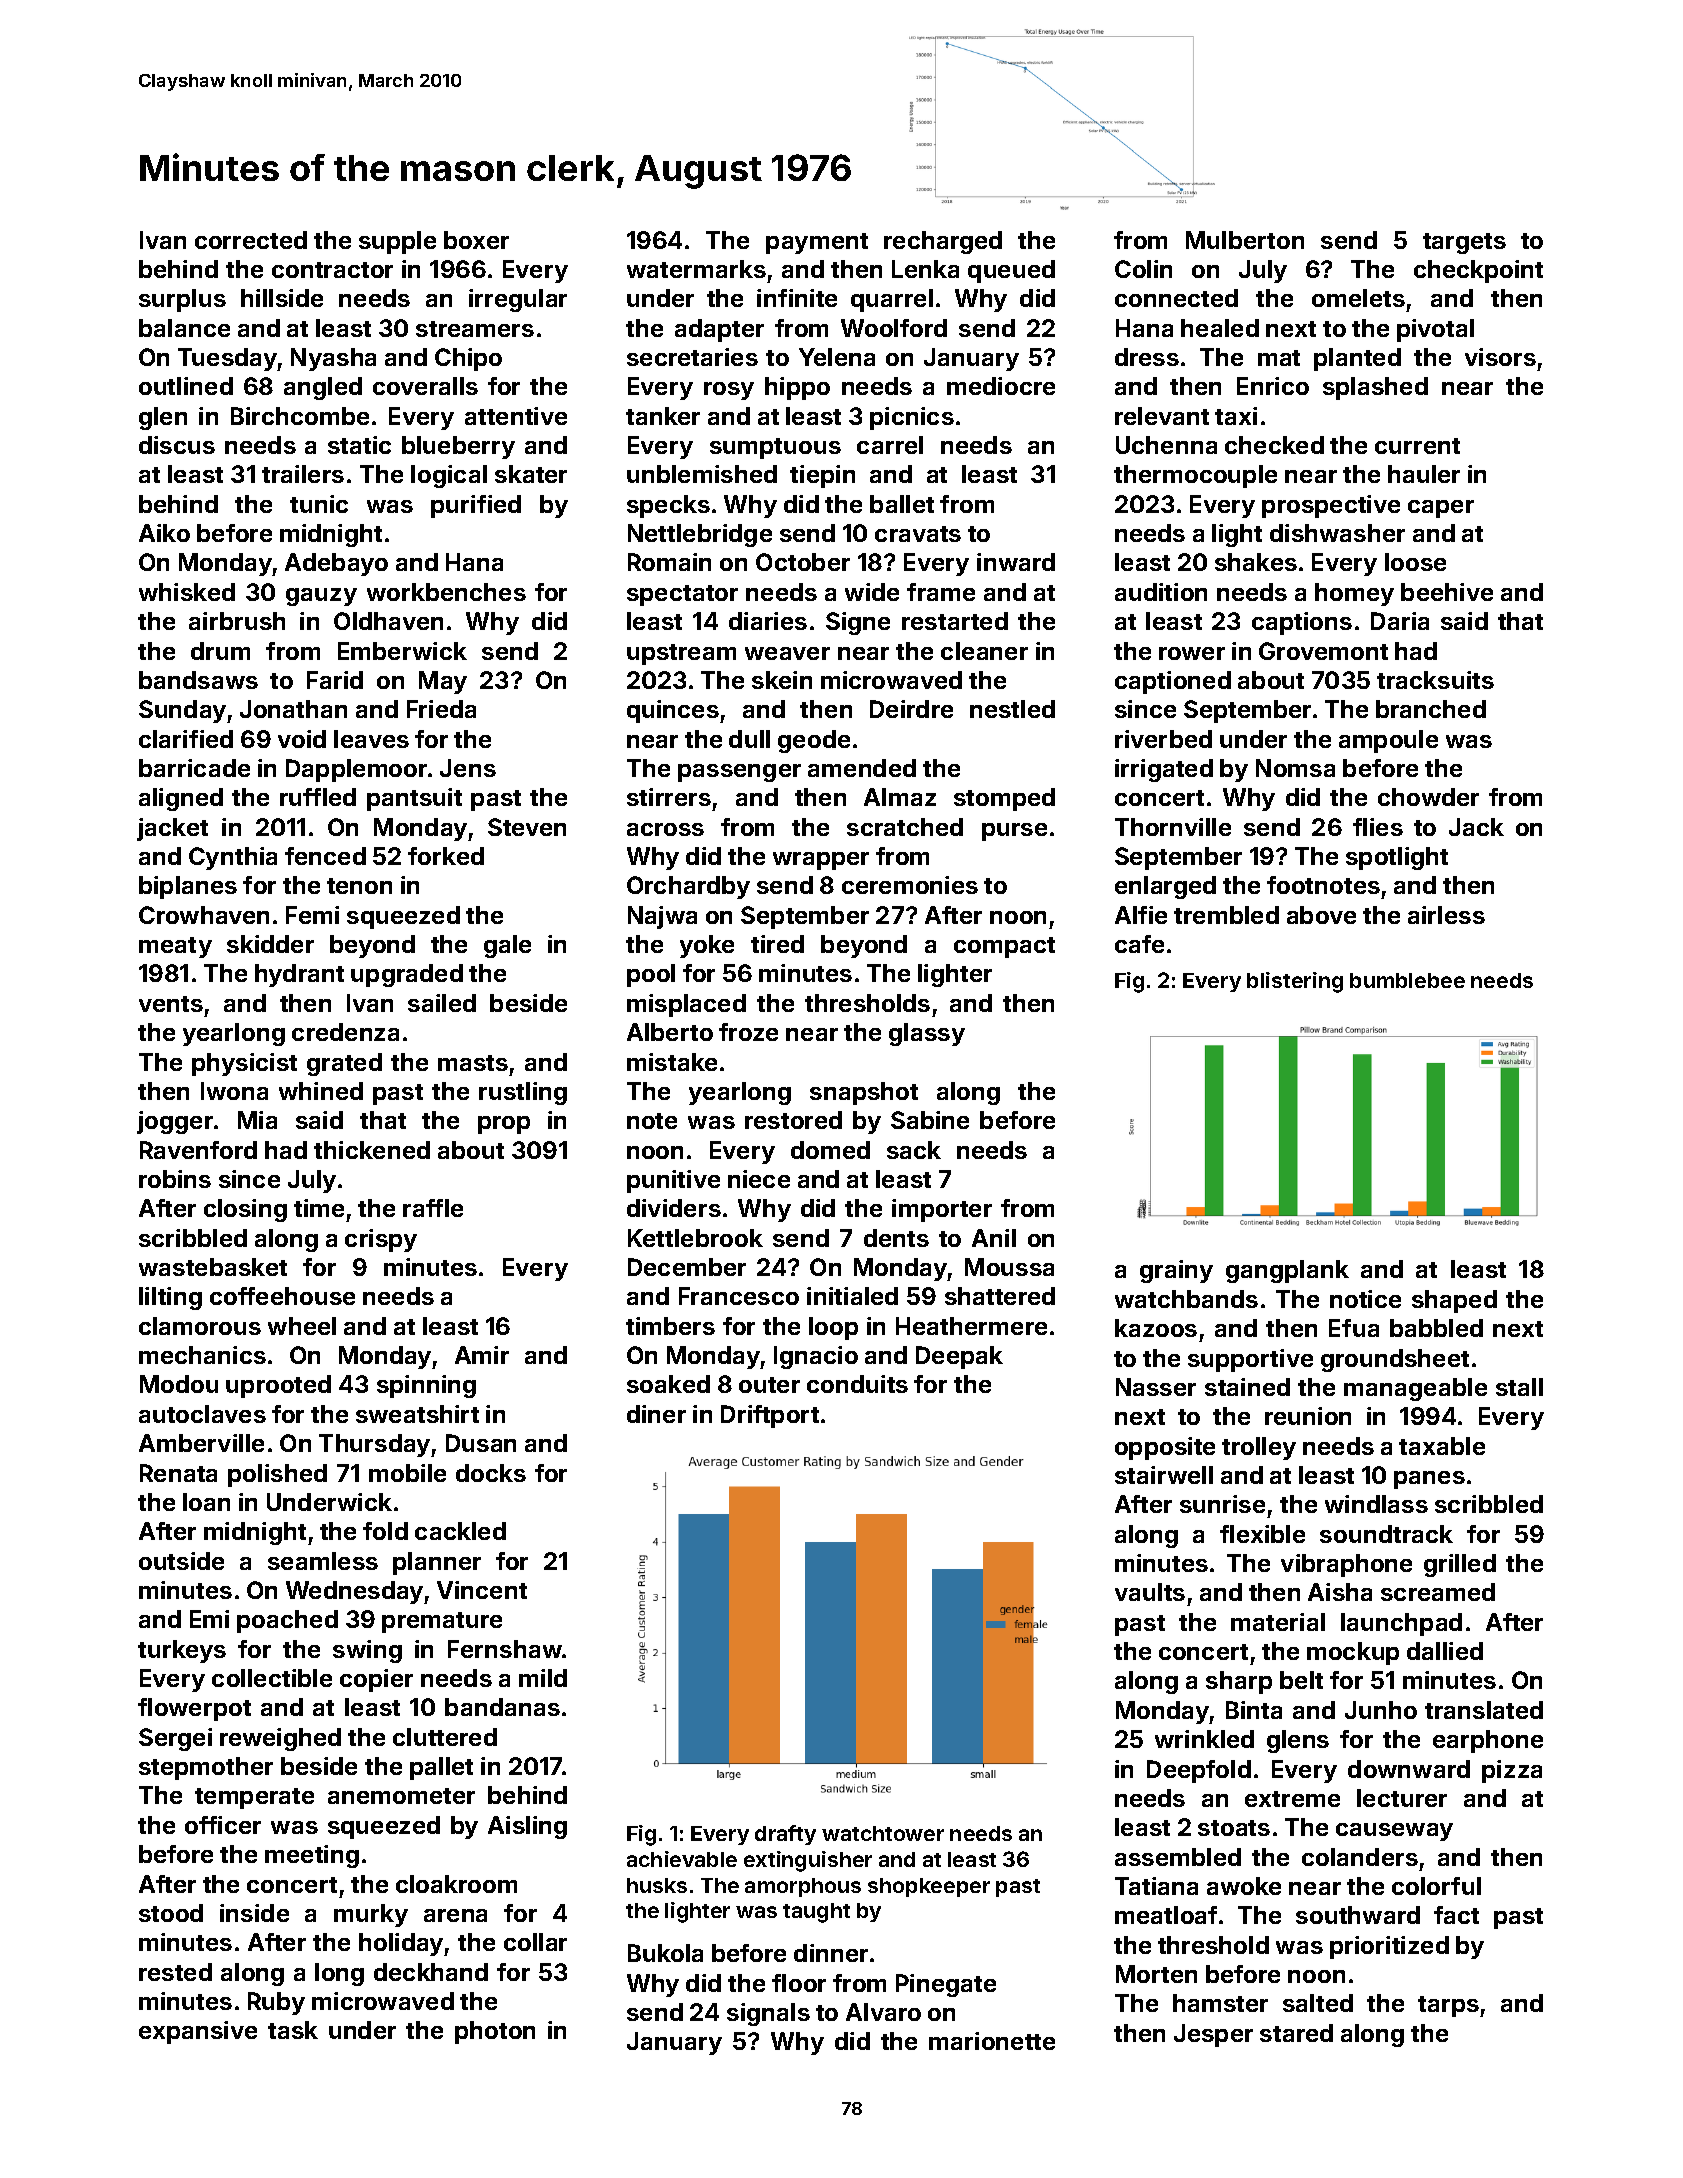 The image size is (1683, 2178). Describe the element at coordinates (202, 1355) in the document. I see `mechanics` at that location.
